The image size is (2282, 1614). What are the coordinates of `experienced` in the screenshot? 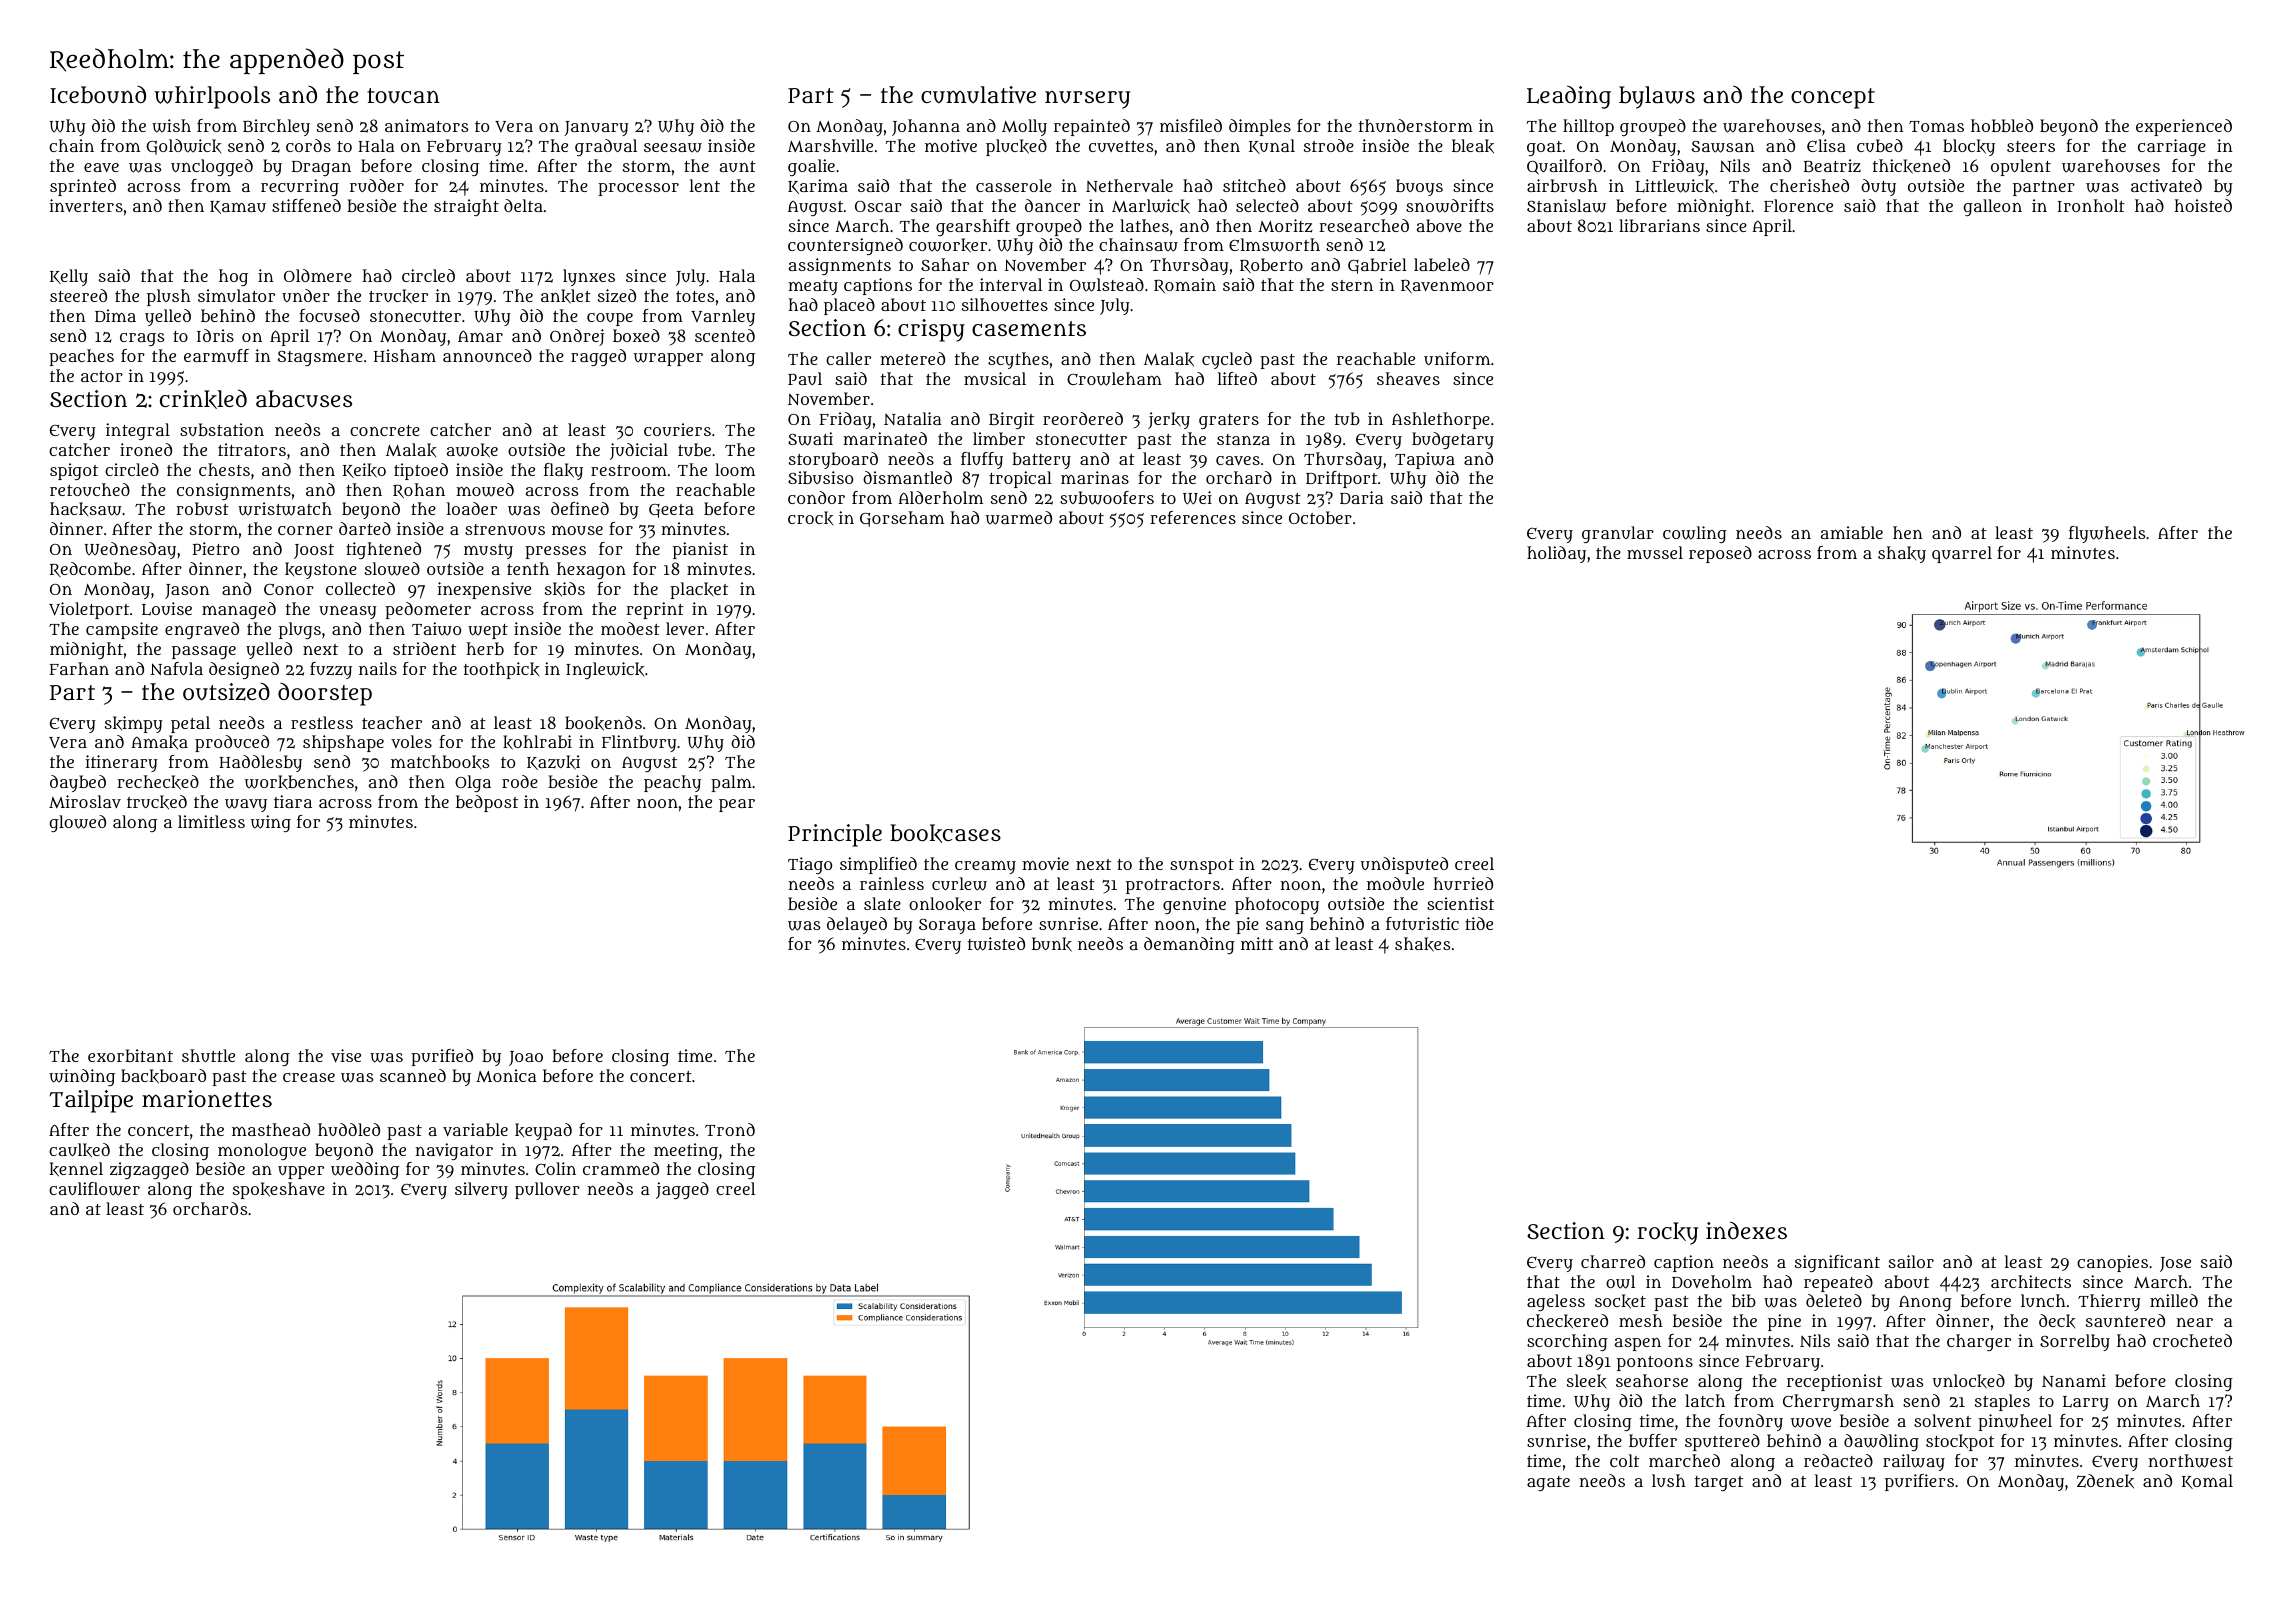 It's located at (2184, 127).
